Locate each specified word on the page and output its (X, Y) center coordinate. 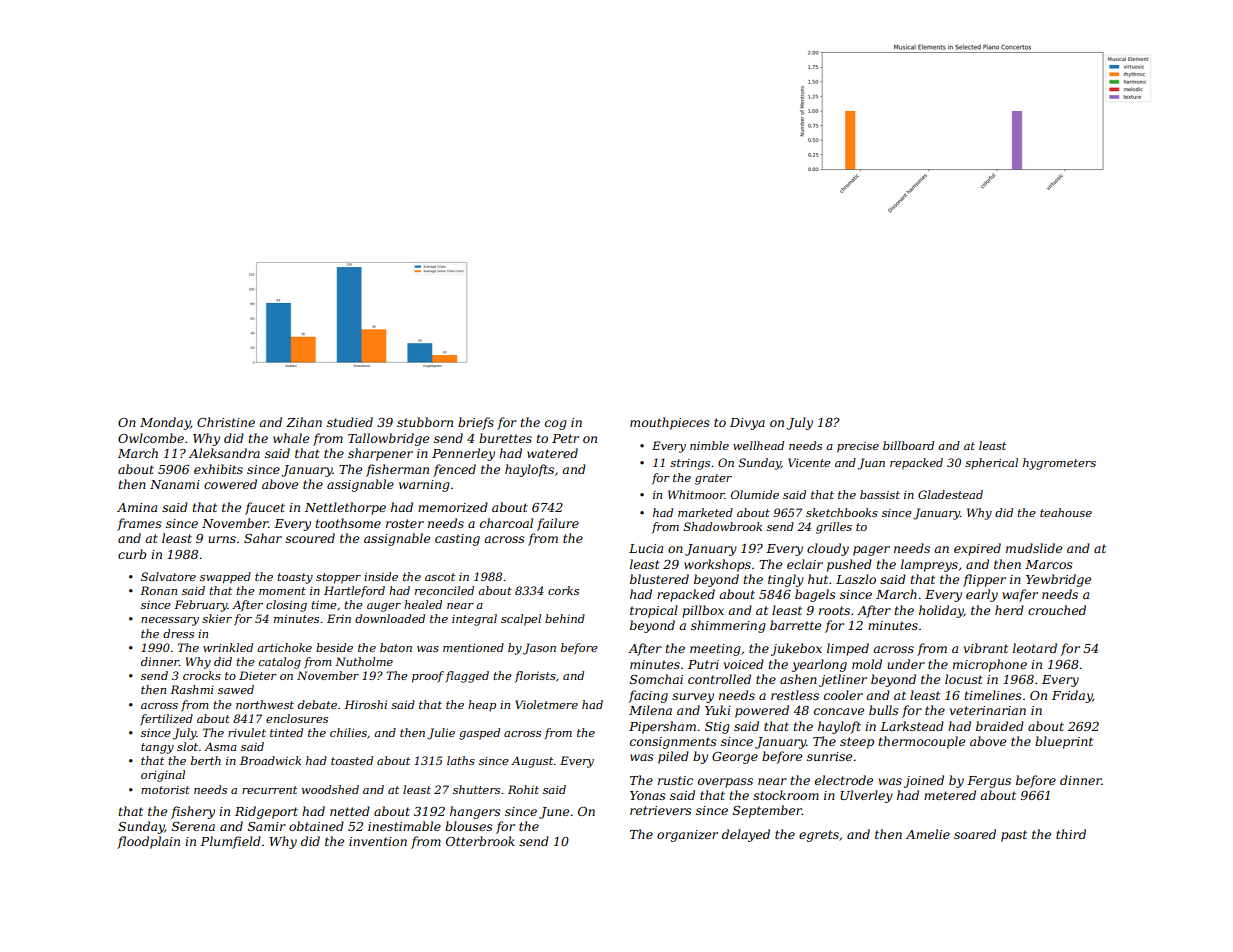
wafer (1020, 595)
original (163, 776)
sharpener (380, 454)
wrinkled (228, 647)
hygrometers (1059, 464)
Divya (747, 424)
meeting (715, 650)
